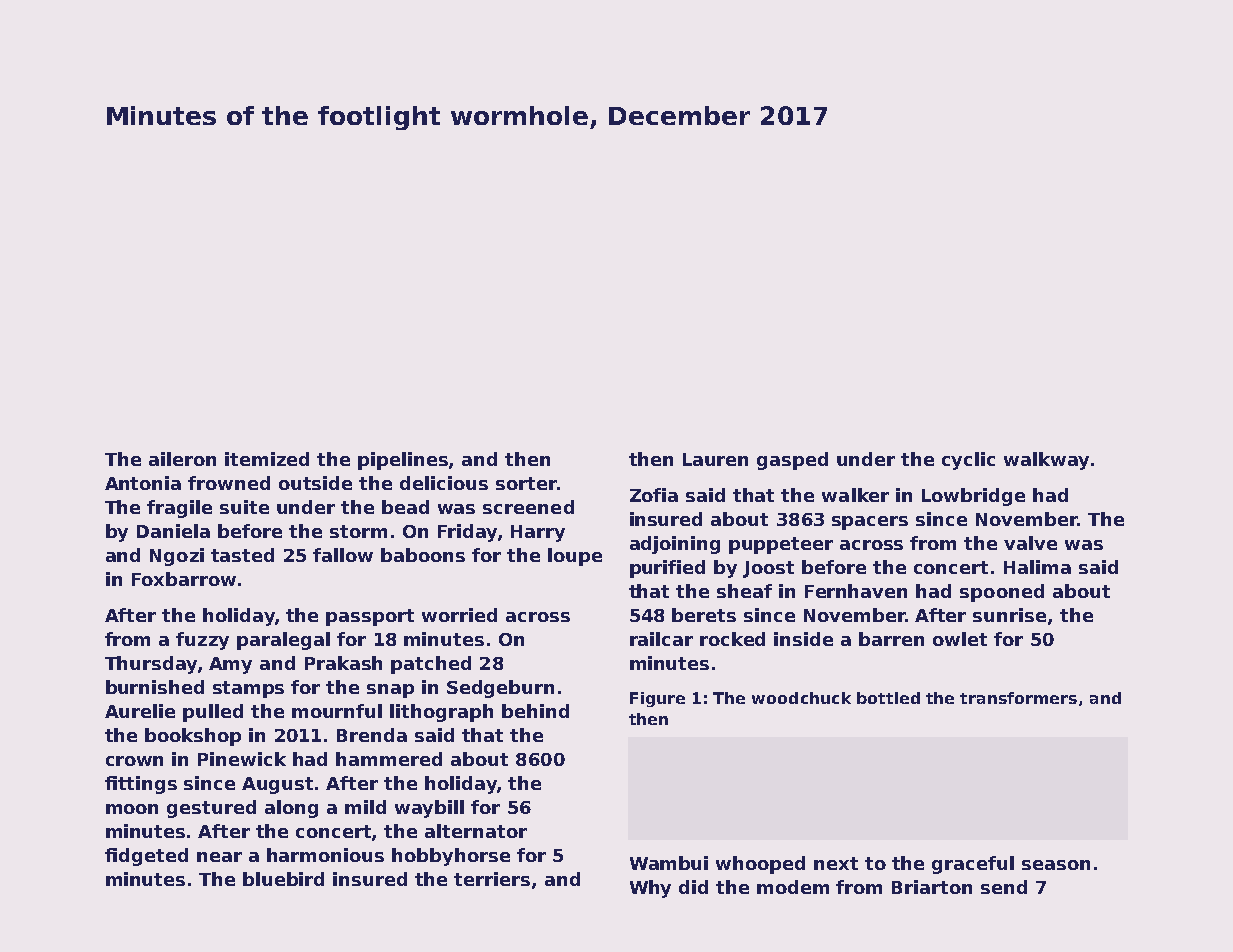 The width and height of the image is (1233, 952). Describe the element at coordinates (792, 461) in the image. I see `gasped` at that location.
